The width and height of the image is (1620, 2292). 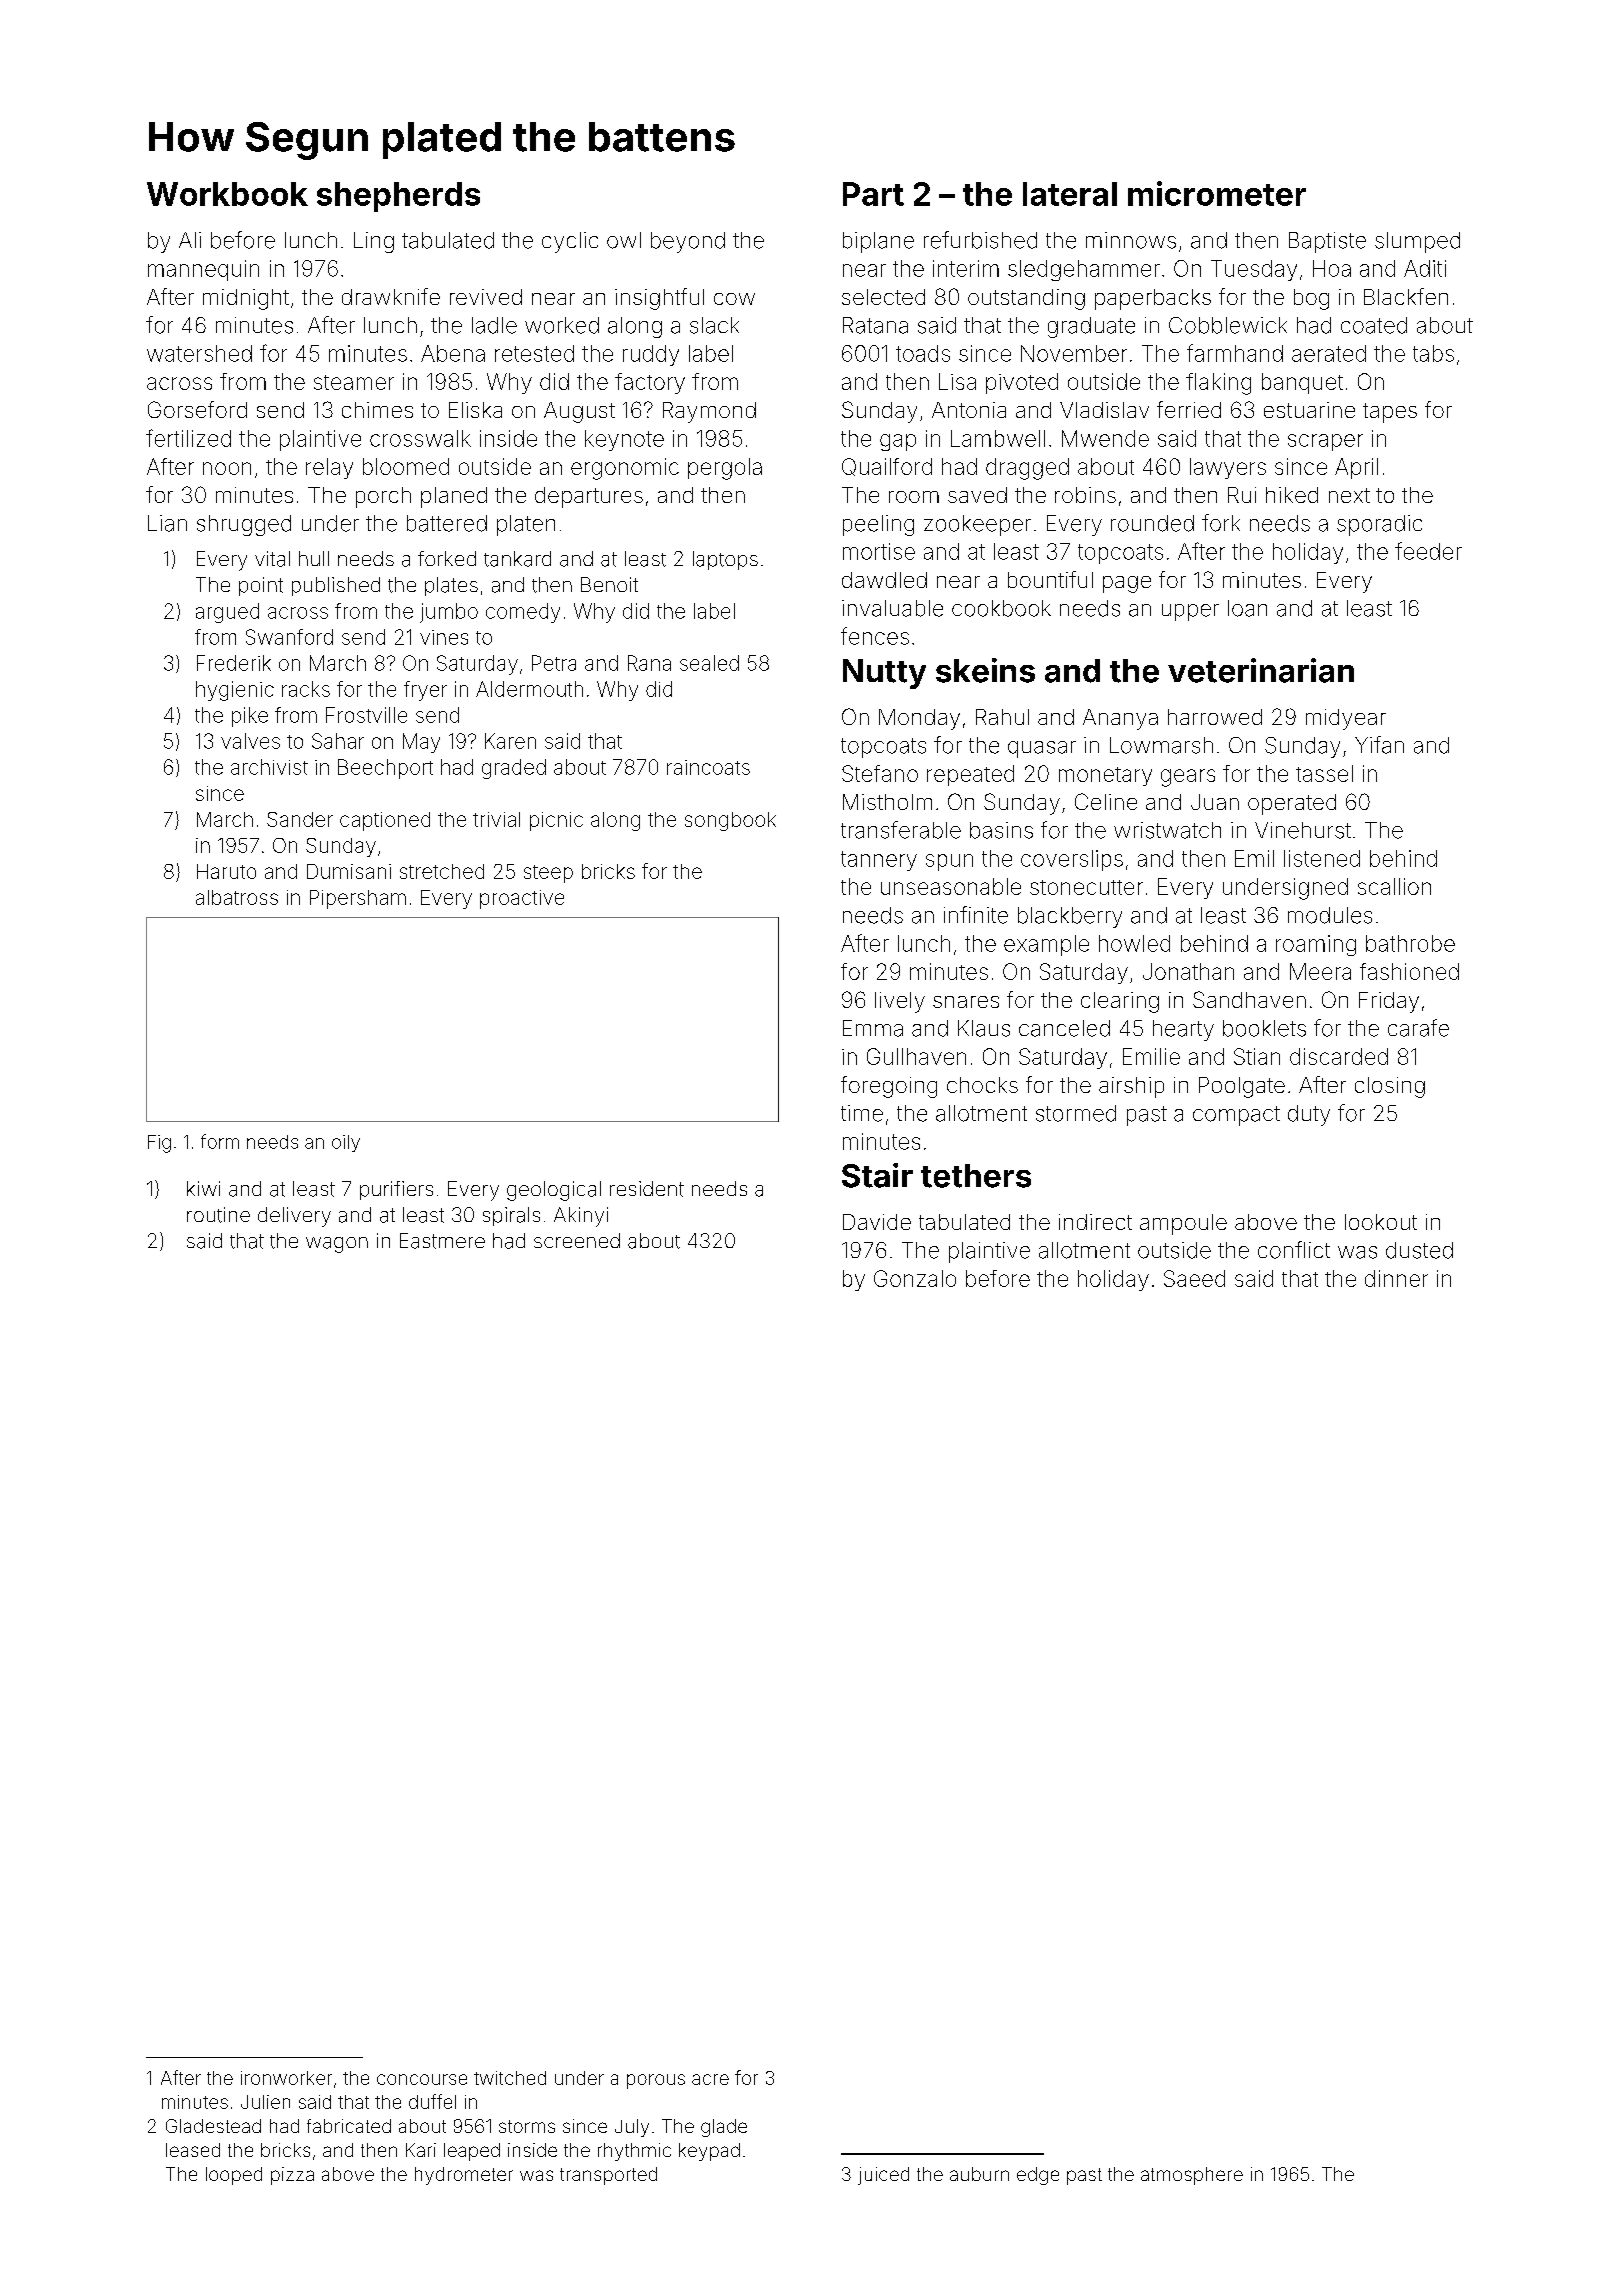 What do you see at coordinates (1194, 1278) in the image?
I see `Saeed` at bounding box center [1194, 1278].
